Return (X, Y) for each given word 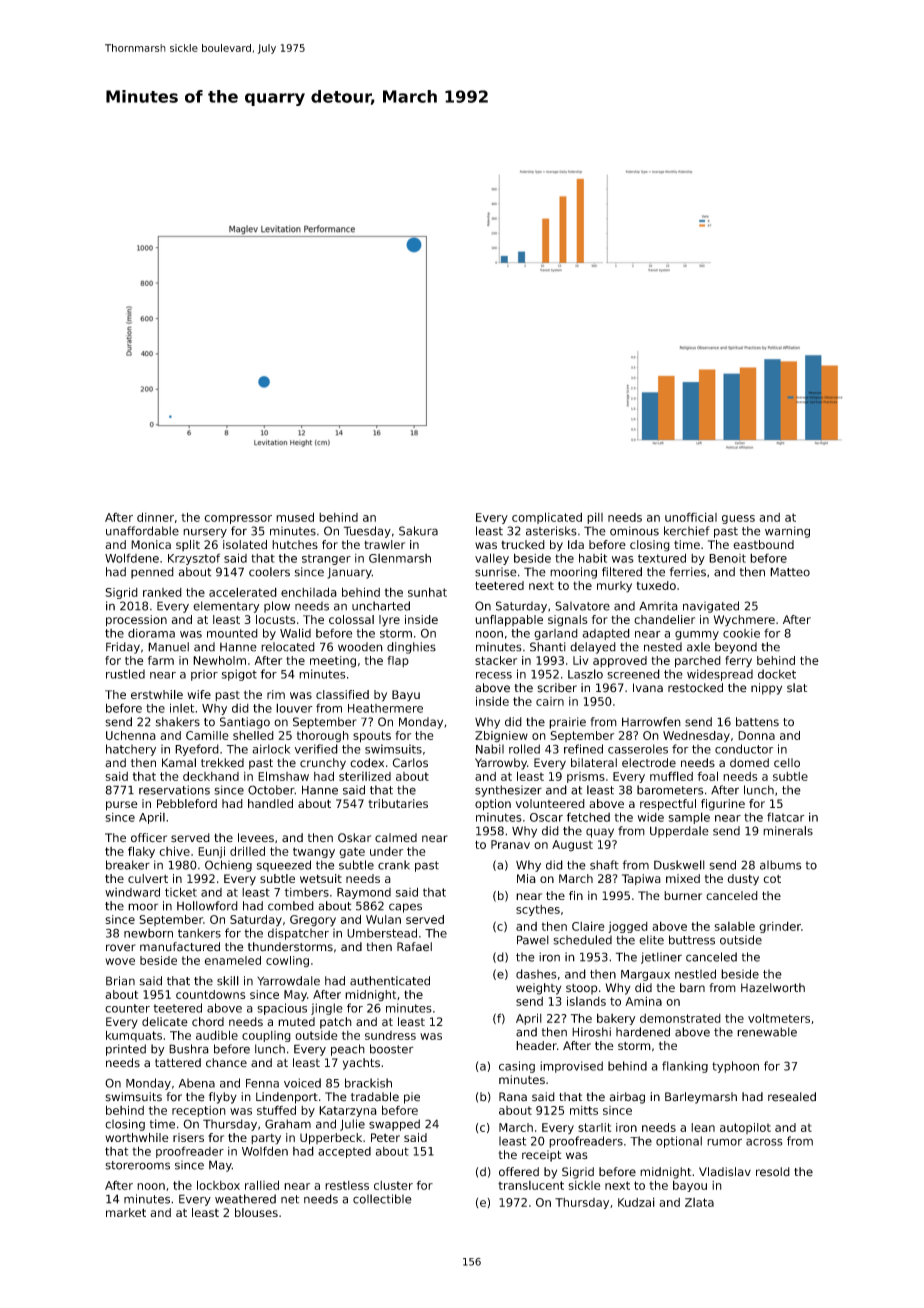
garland (556, 634)
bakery (616, 1019)
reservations (174, 790)
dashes (536, 974)
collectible (382, 1199)
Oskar (354, 838)
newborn (148, 933)
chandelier (664, 619)
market (126, 1212)
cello (787, 763)
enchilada (309, 592)
